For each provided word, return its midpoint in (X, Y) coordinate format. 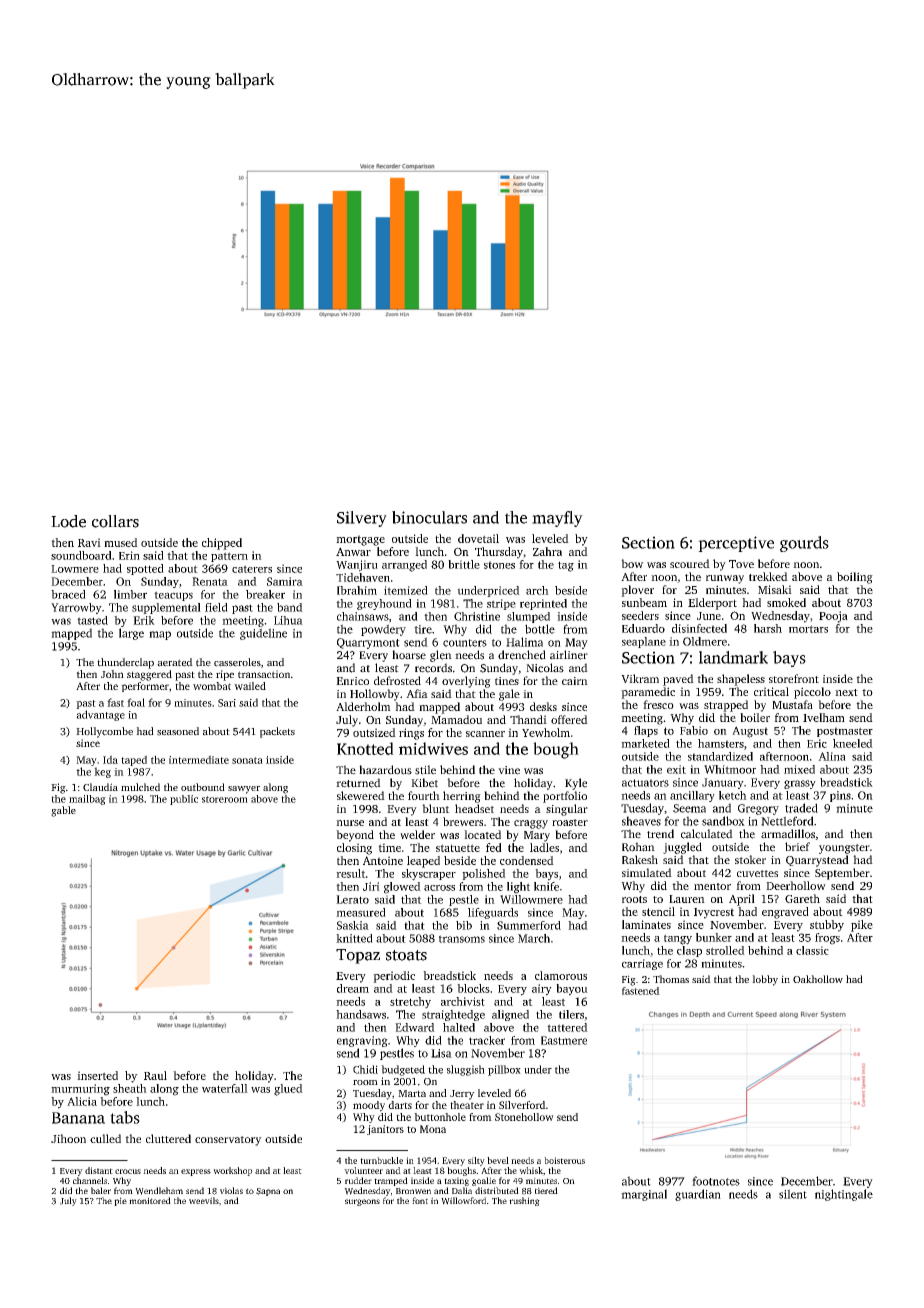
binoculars (429, 517)
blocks (473, 988)
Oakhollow (818, 979)
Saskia (353, 925)
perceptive (736, 544)
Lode (68, 521)
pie (120, 1201)
